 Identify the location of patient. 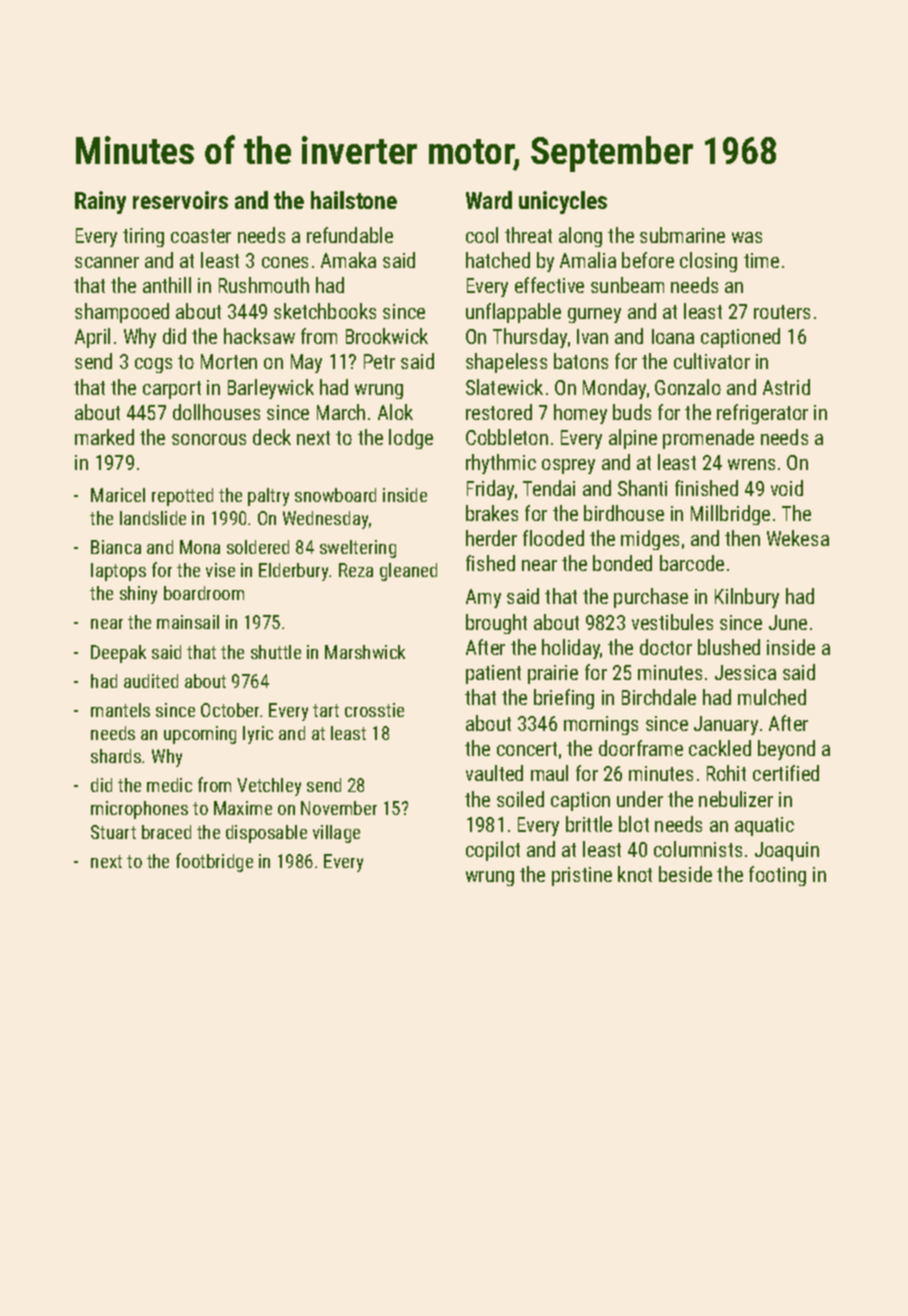
(493, 674).
